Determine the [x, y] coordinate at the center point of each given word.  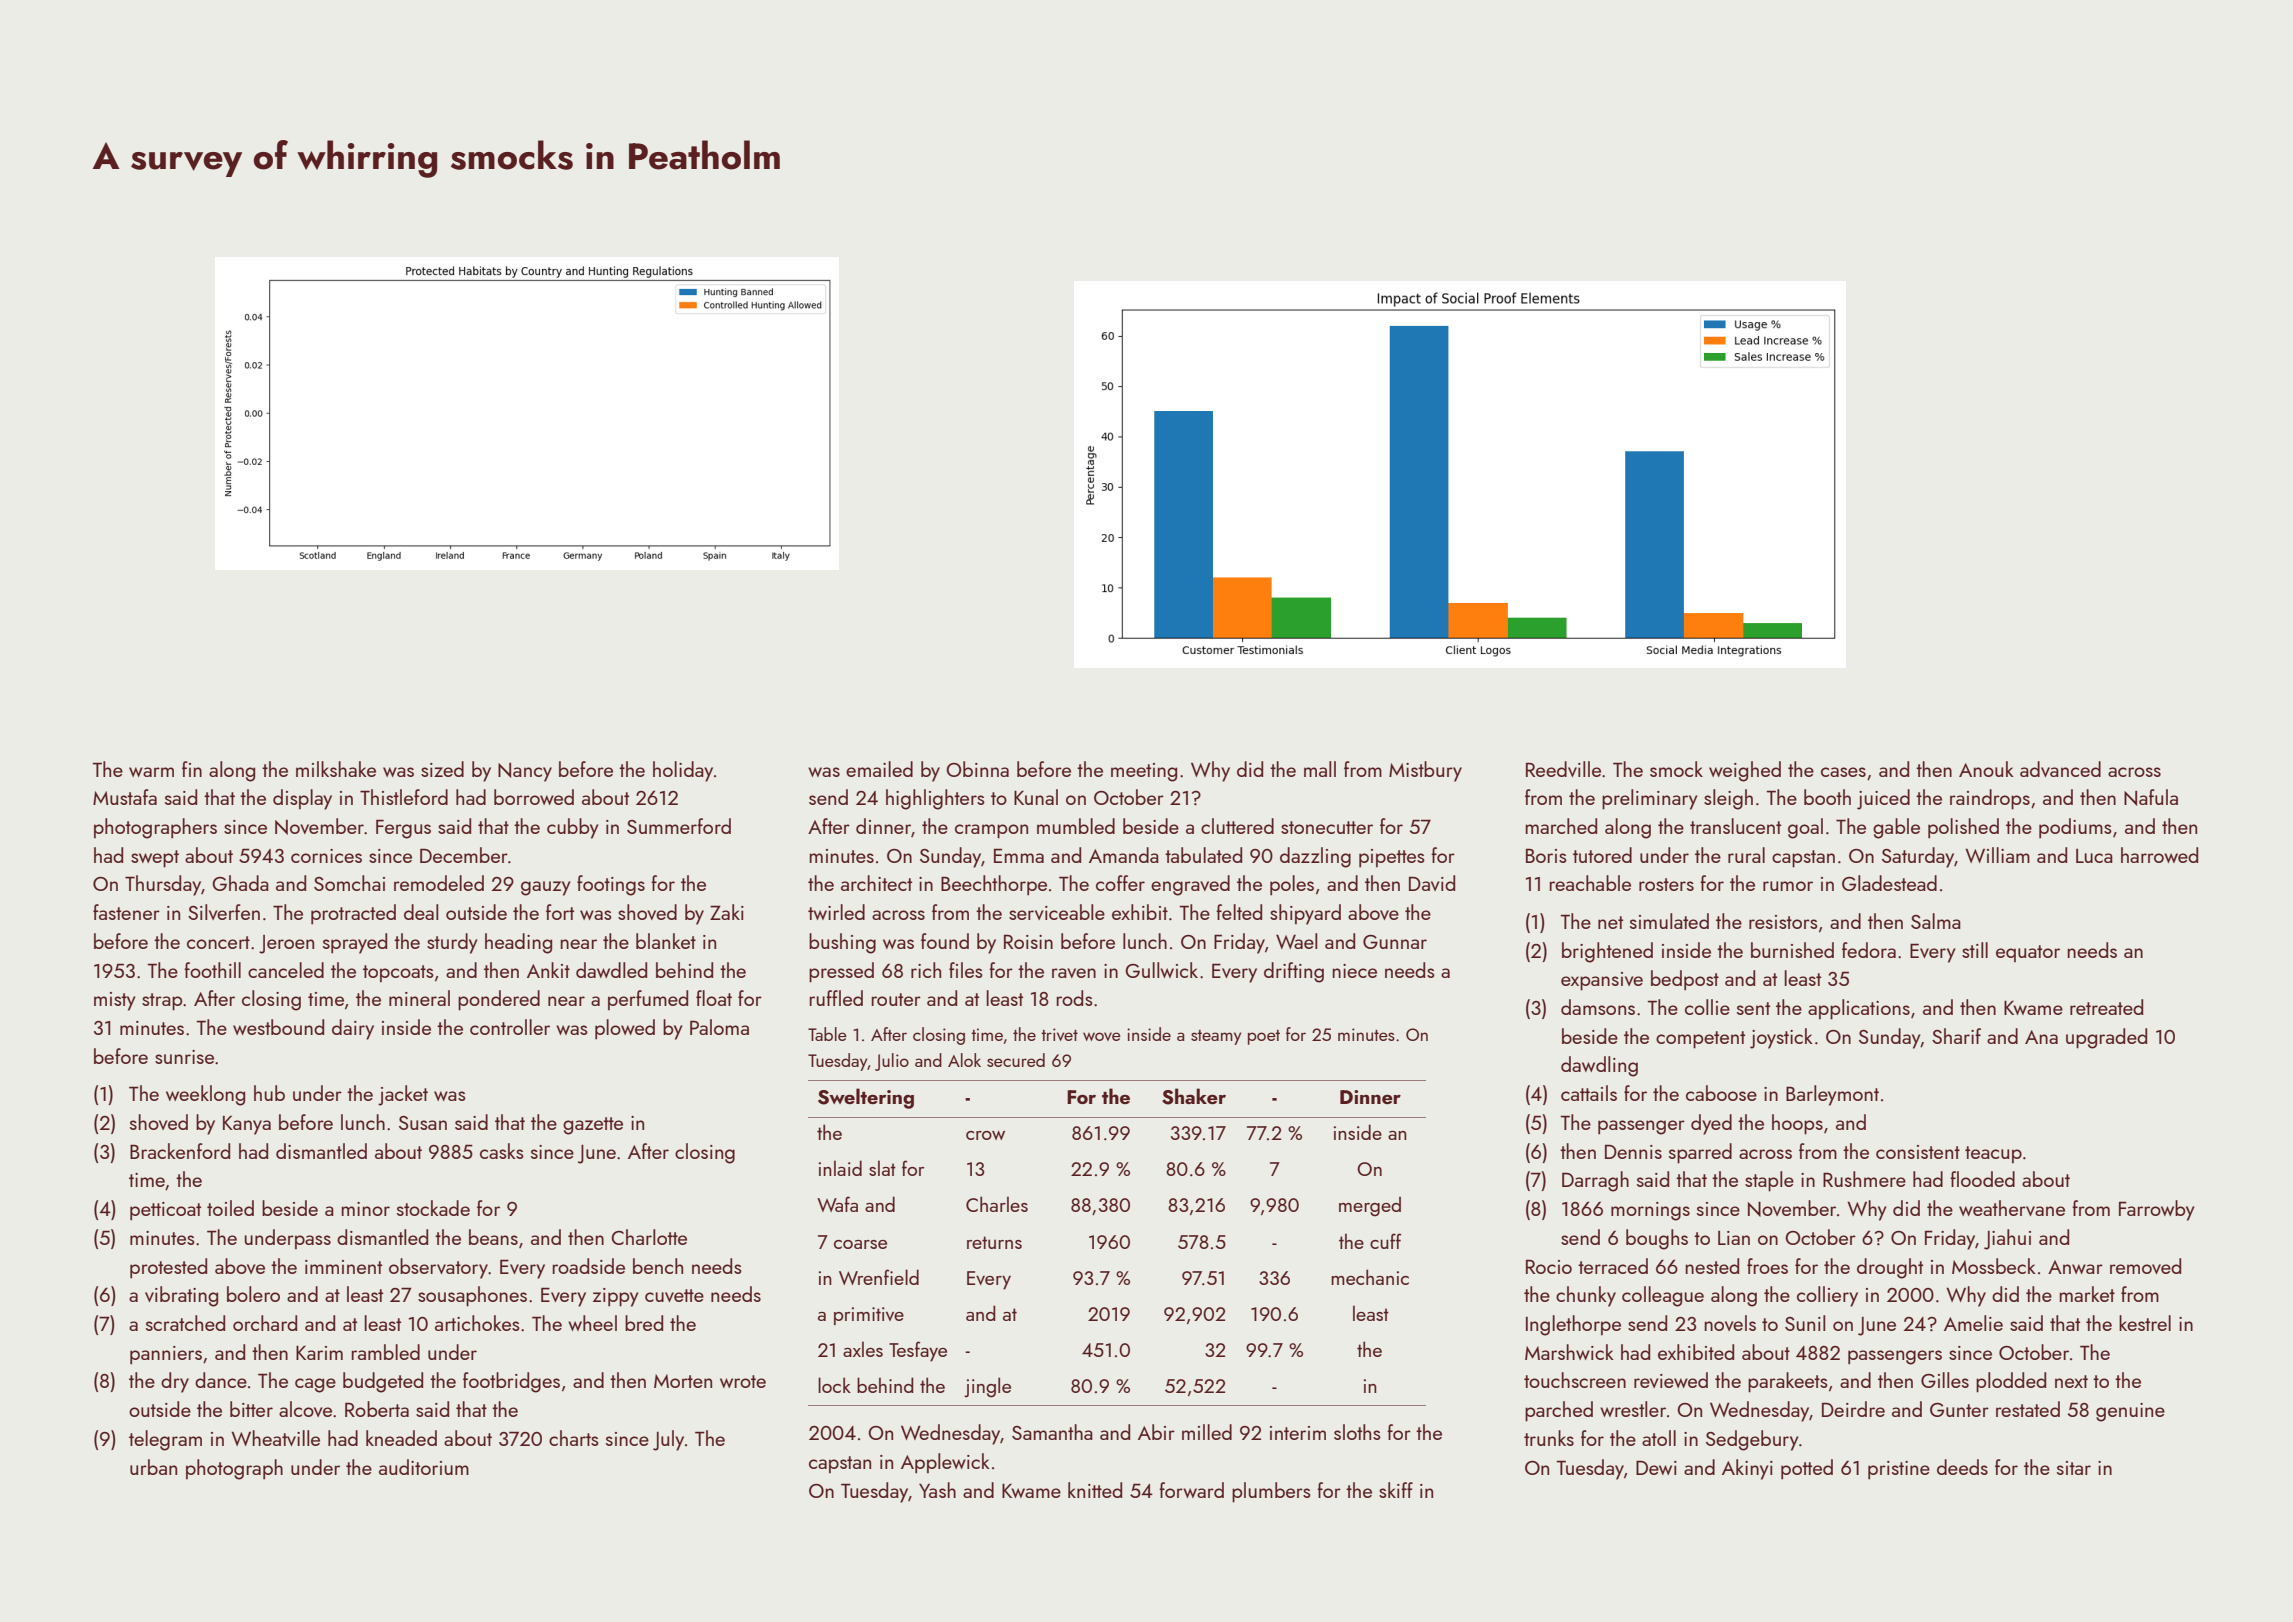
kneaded [401, 1438]
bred [644, 1323]
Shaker [1194, 1096]
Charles [997, 1204]
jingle [987, 1387]
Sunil [1805, 1323]
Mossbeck [1994, 1266]
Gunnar [1395, 942]
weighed [1745, 771]
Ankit [548, 970]
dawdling [1599, 1066]
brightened [1607, 952]
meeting [1144, 772]
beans [493, 1237]
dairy [353, 1029]
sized [442, 769]
